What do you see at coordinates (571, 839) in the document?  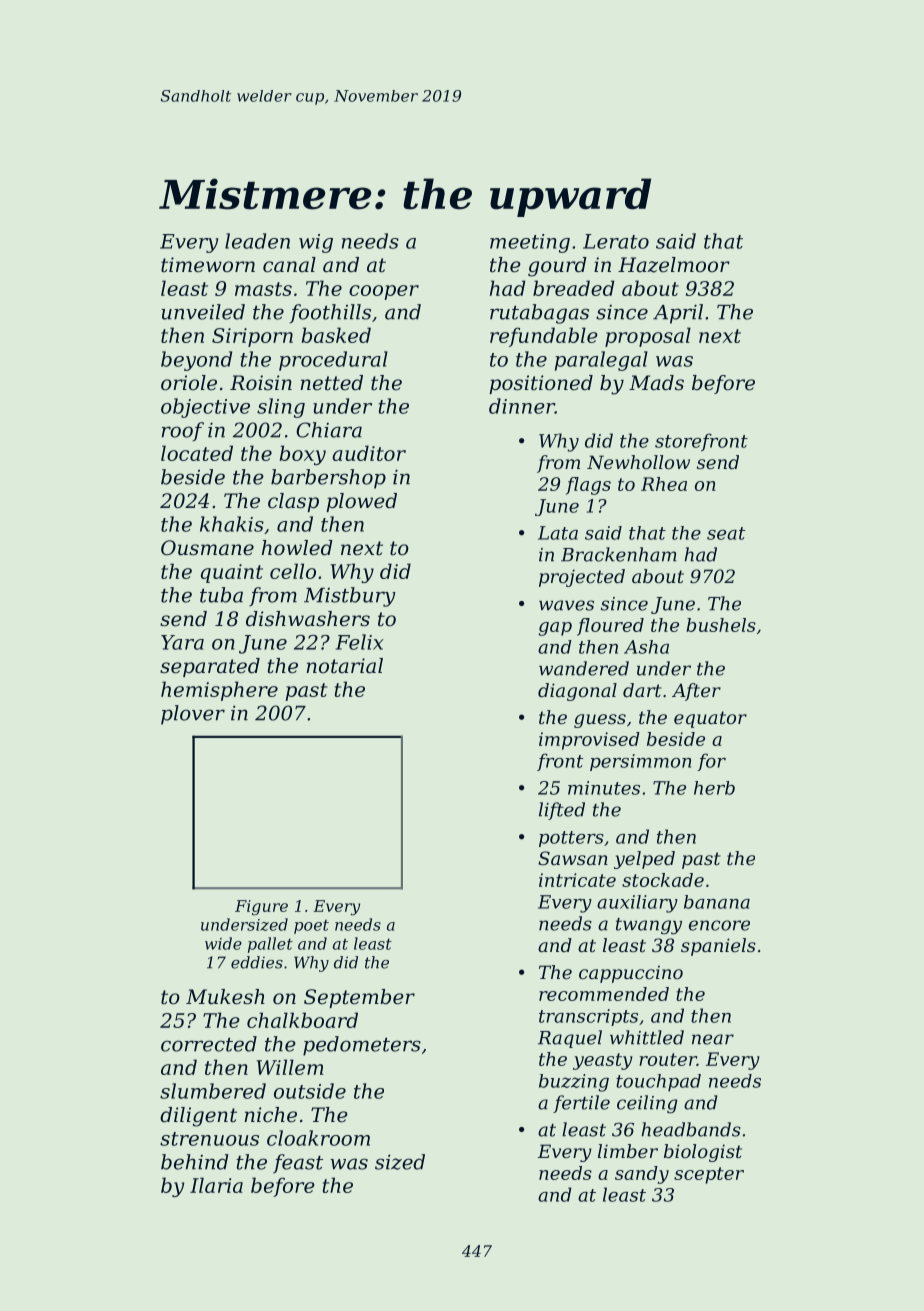 I see `potters` at bounding box center [571, 839].
